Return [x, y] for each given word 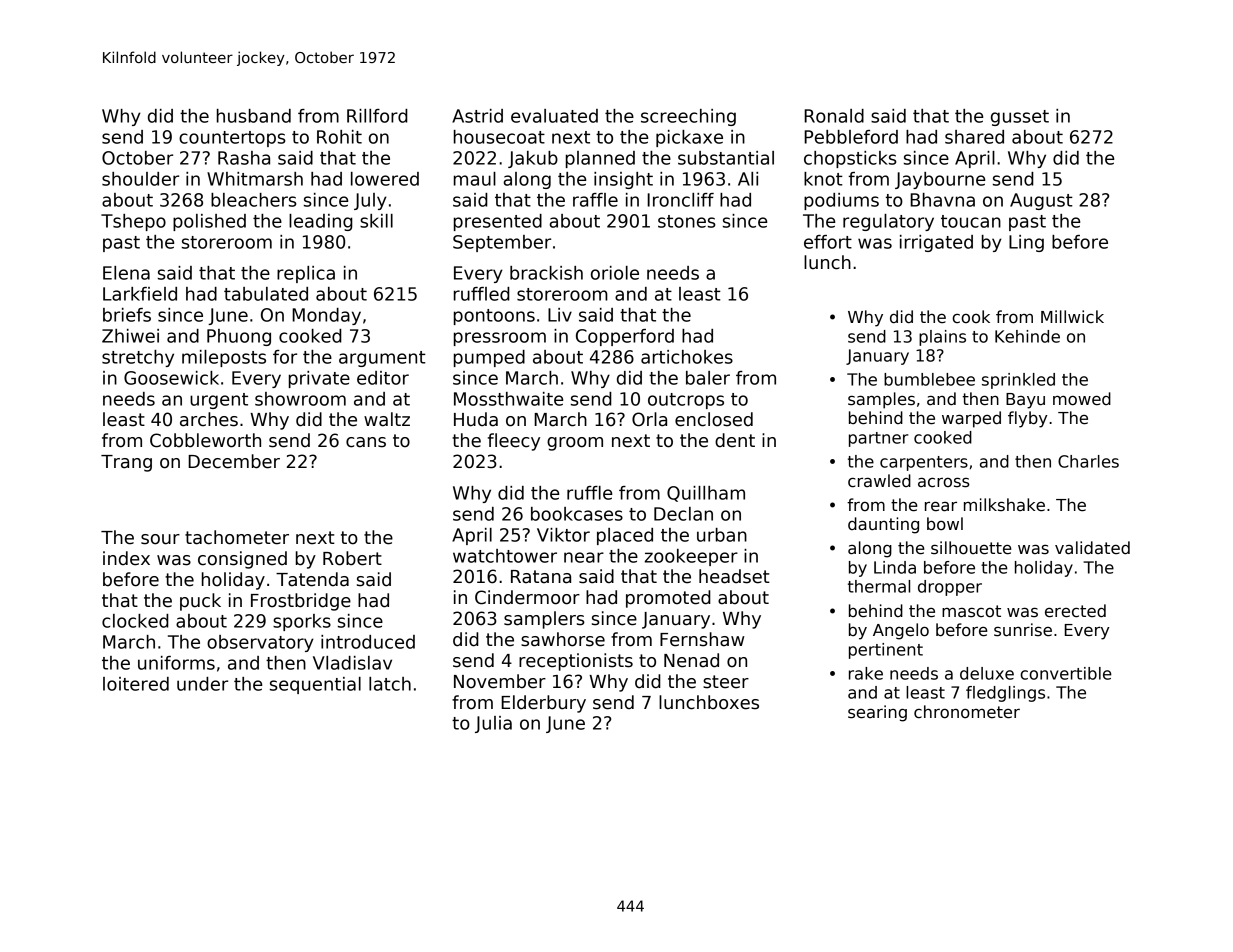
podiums [841, 201]
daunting [883, 525]
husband [254, 116]
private [319, 379]
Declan [683, 514]
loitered [136, 684]
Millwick [1072, 317]
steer [726, 682]
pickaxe [689, 138]
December [234, 461]
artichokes [687, 357]
